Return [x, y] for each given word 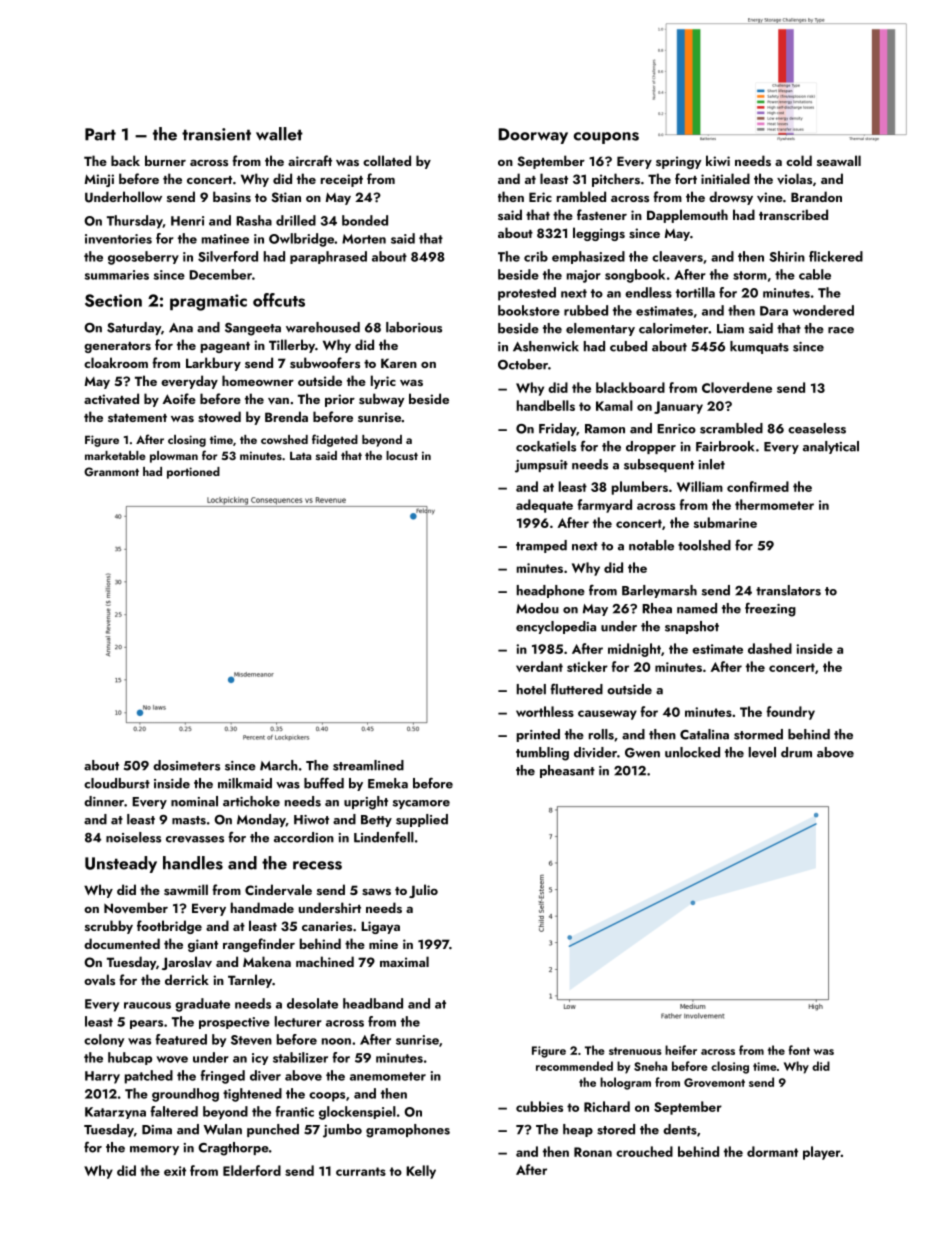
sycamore [421, 804]
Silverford [228, 256]
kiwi [718, 160]
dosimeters [186, 765]
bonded [365, 220]
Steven [251, 1040]
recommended [574, 1066]
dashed [770, 648]
